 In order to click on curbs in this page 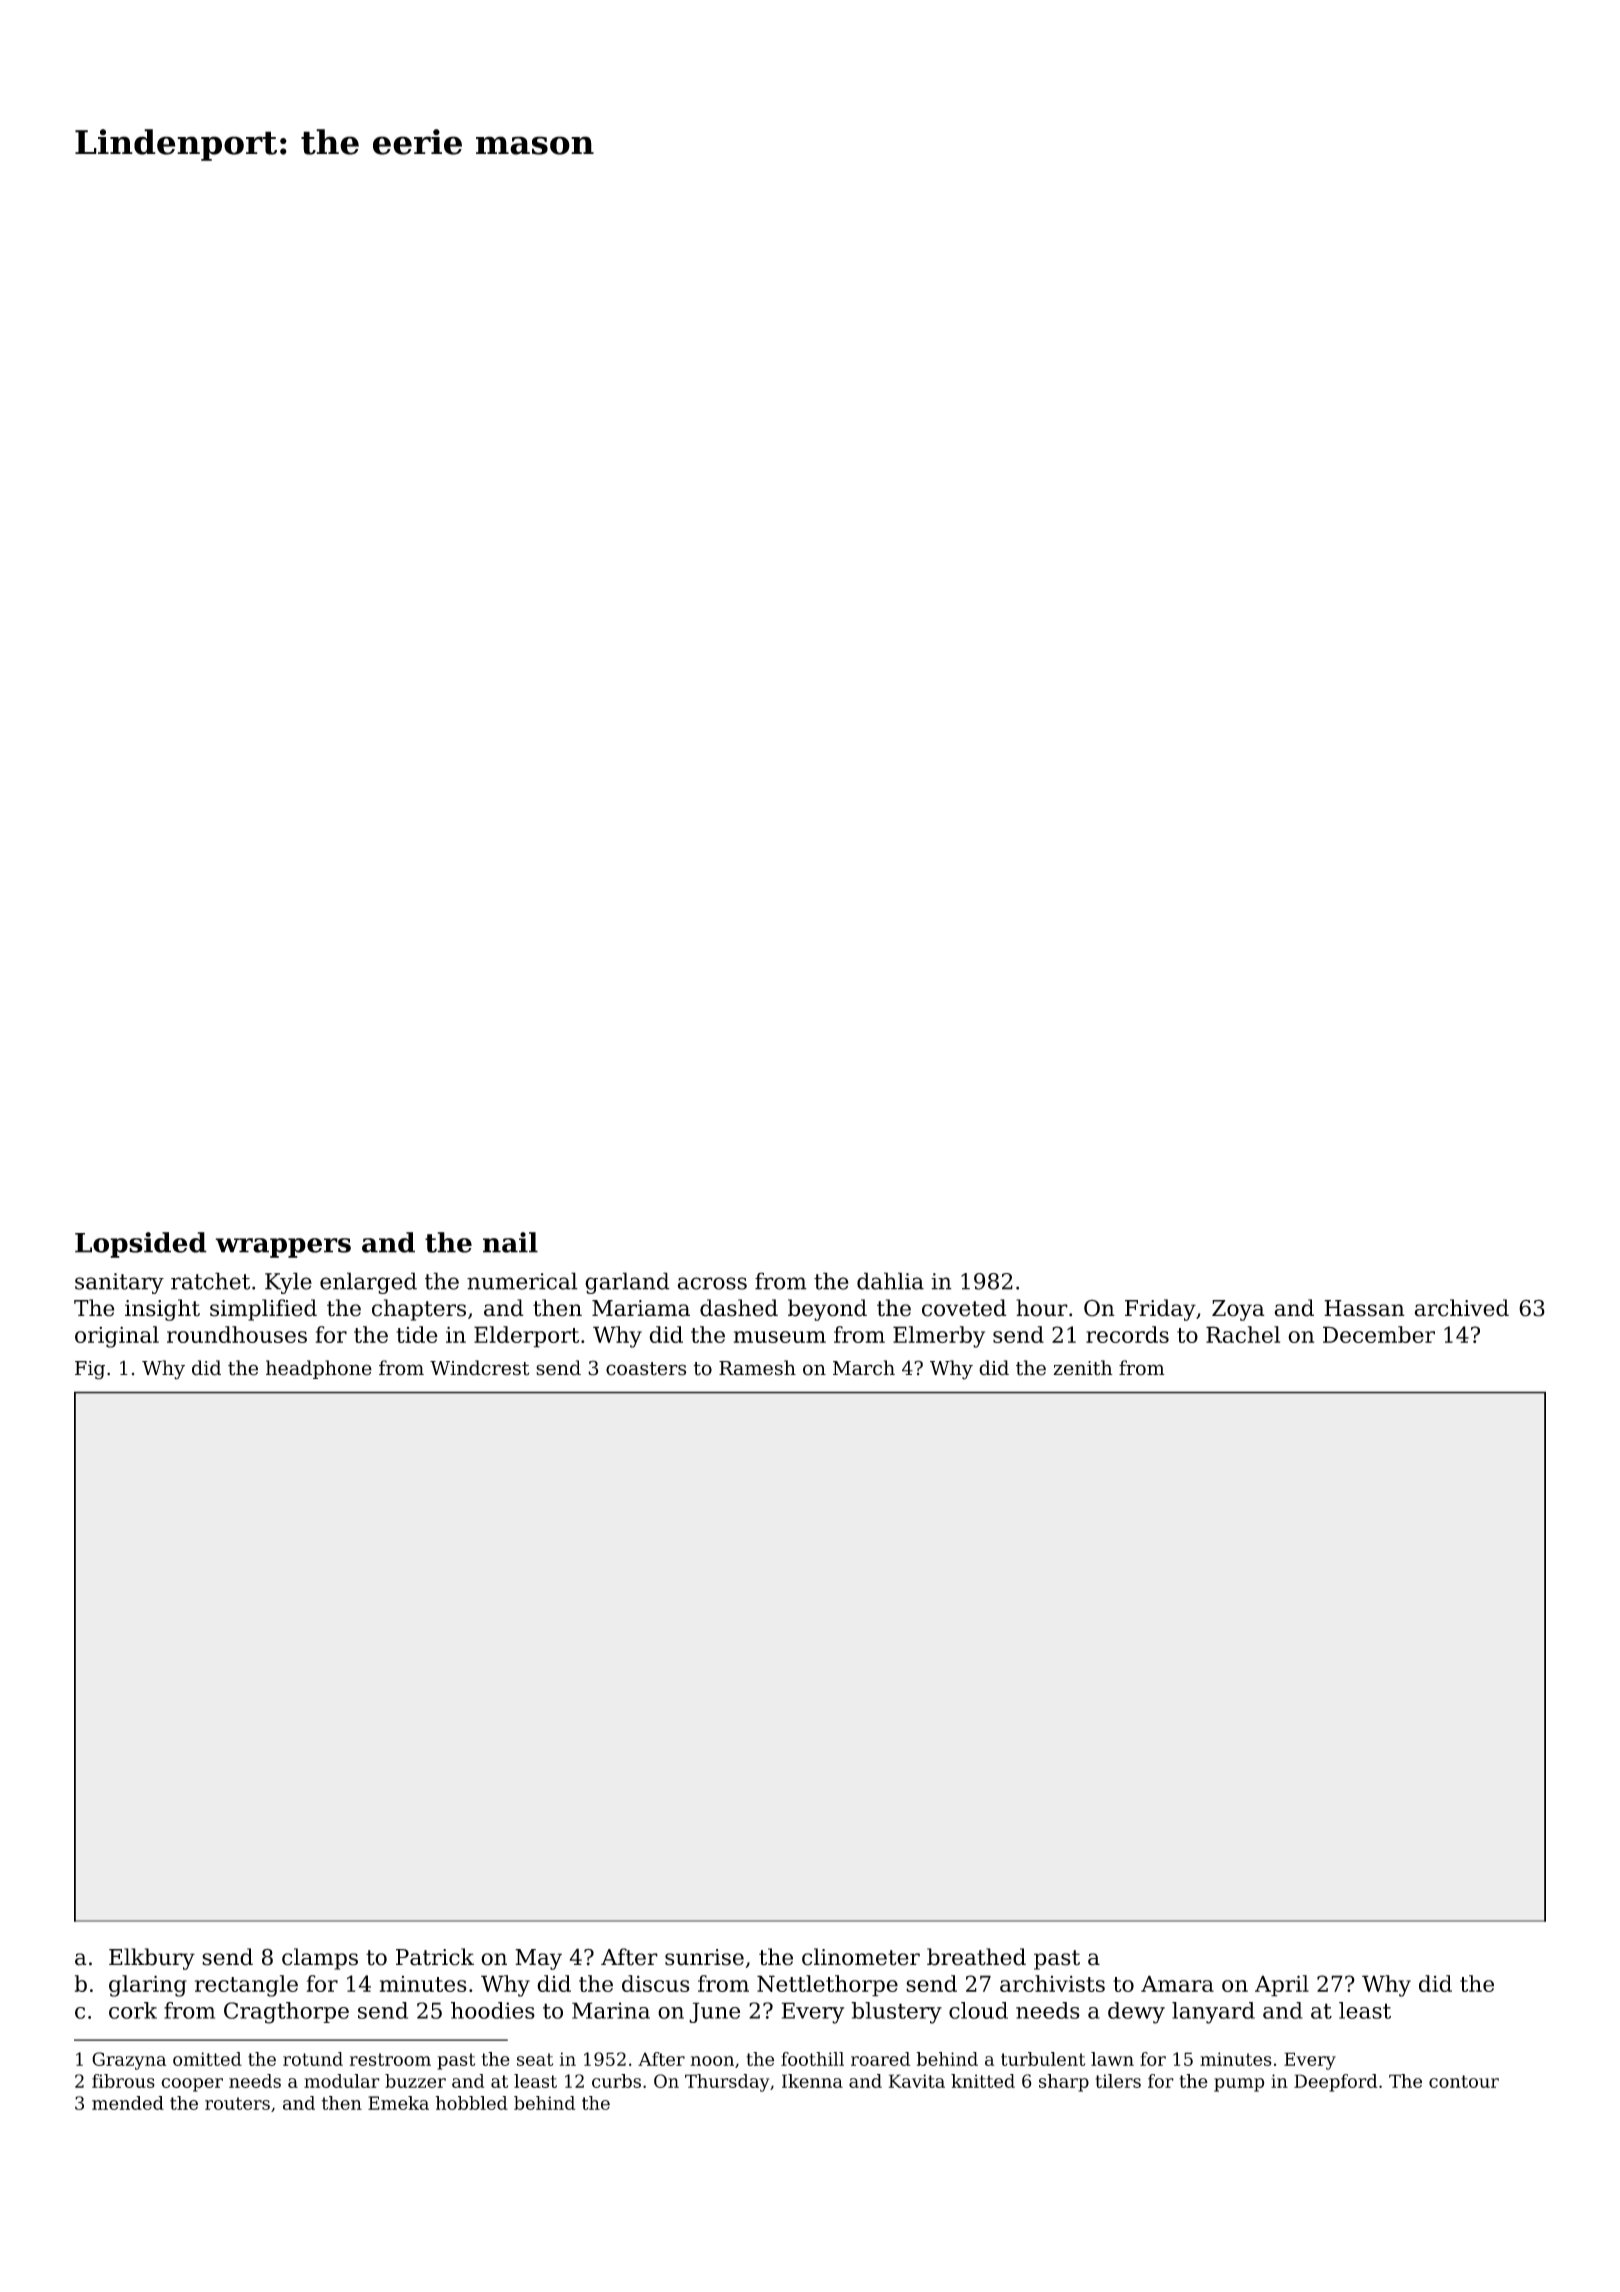, I will do `click(616, 2081)`.
